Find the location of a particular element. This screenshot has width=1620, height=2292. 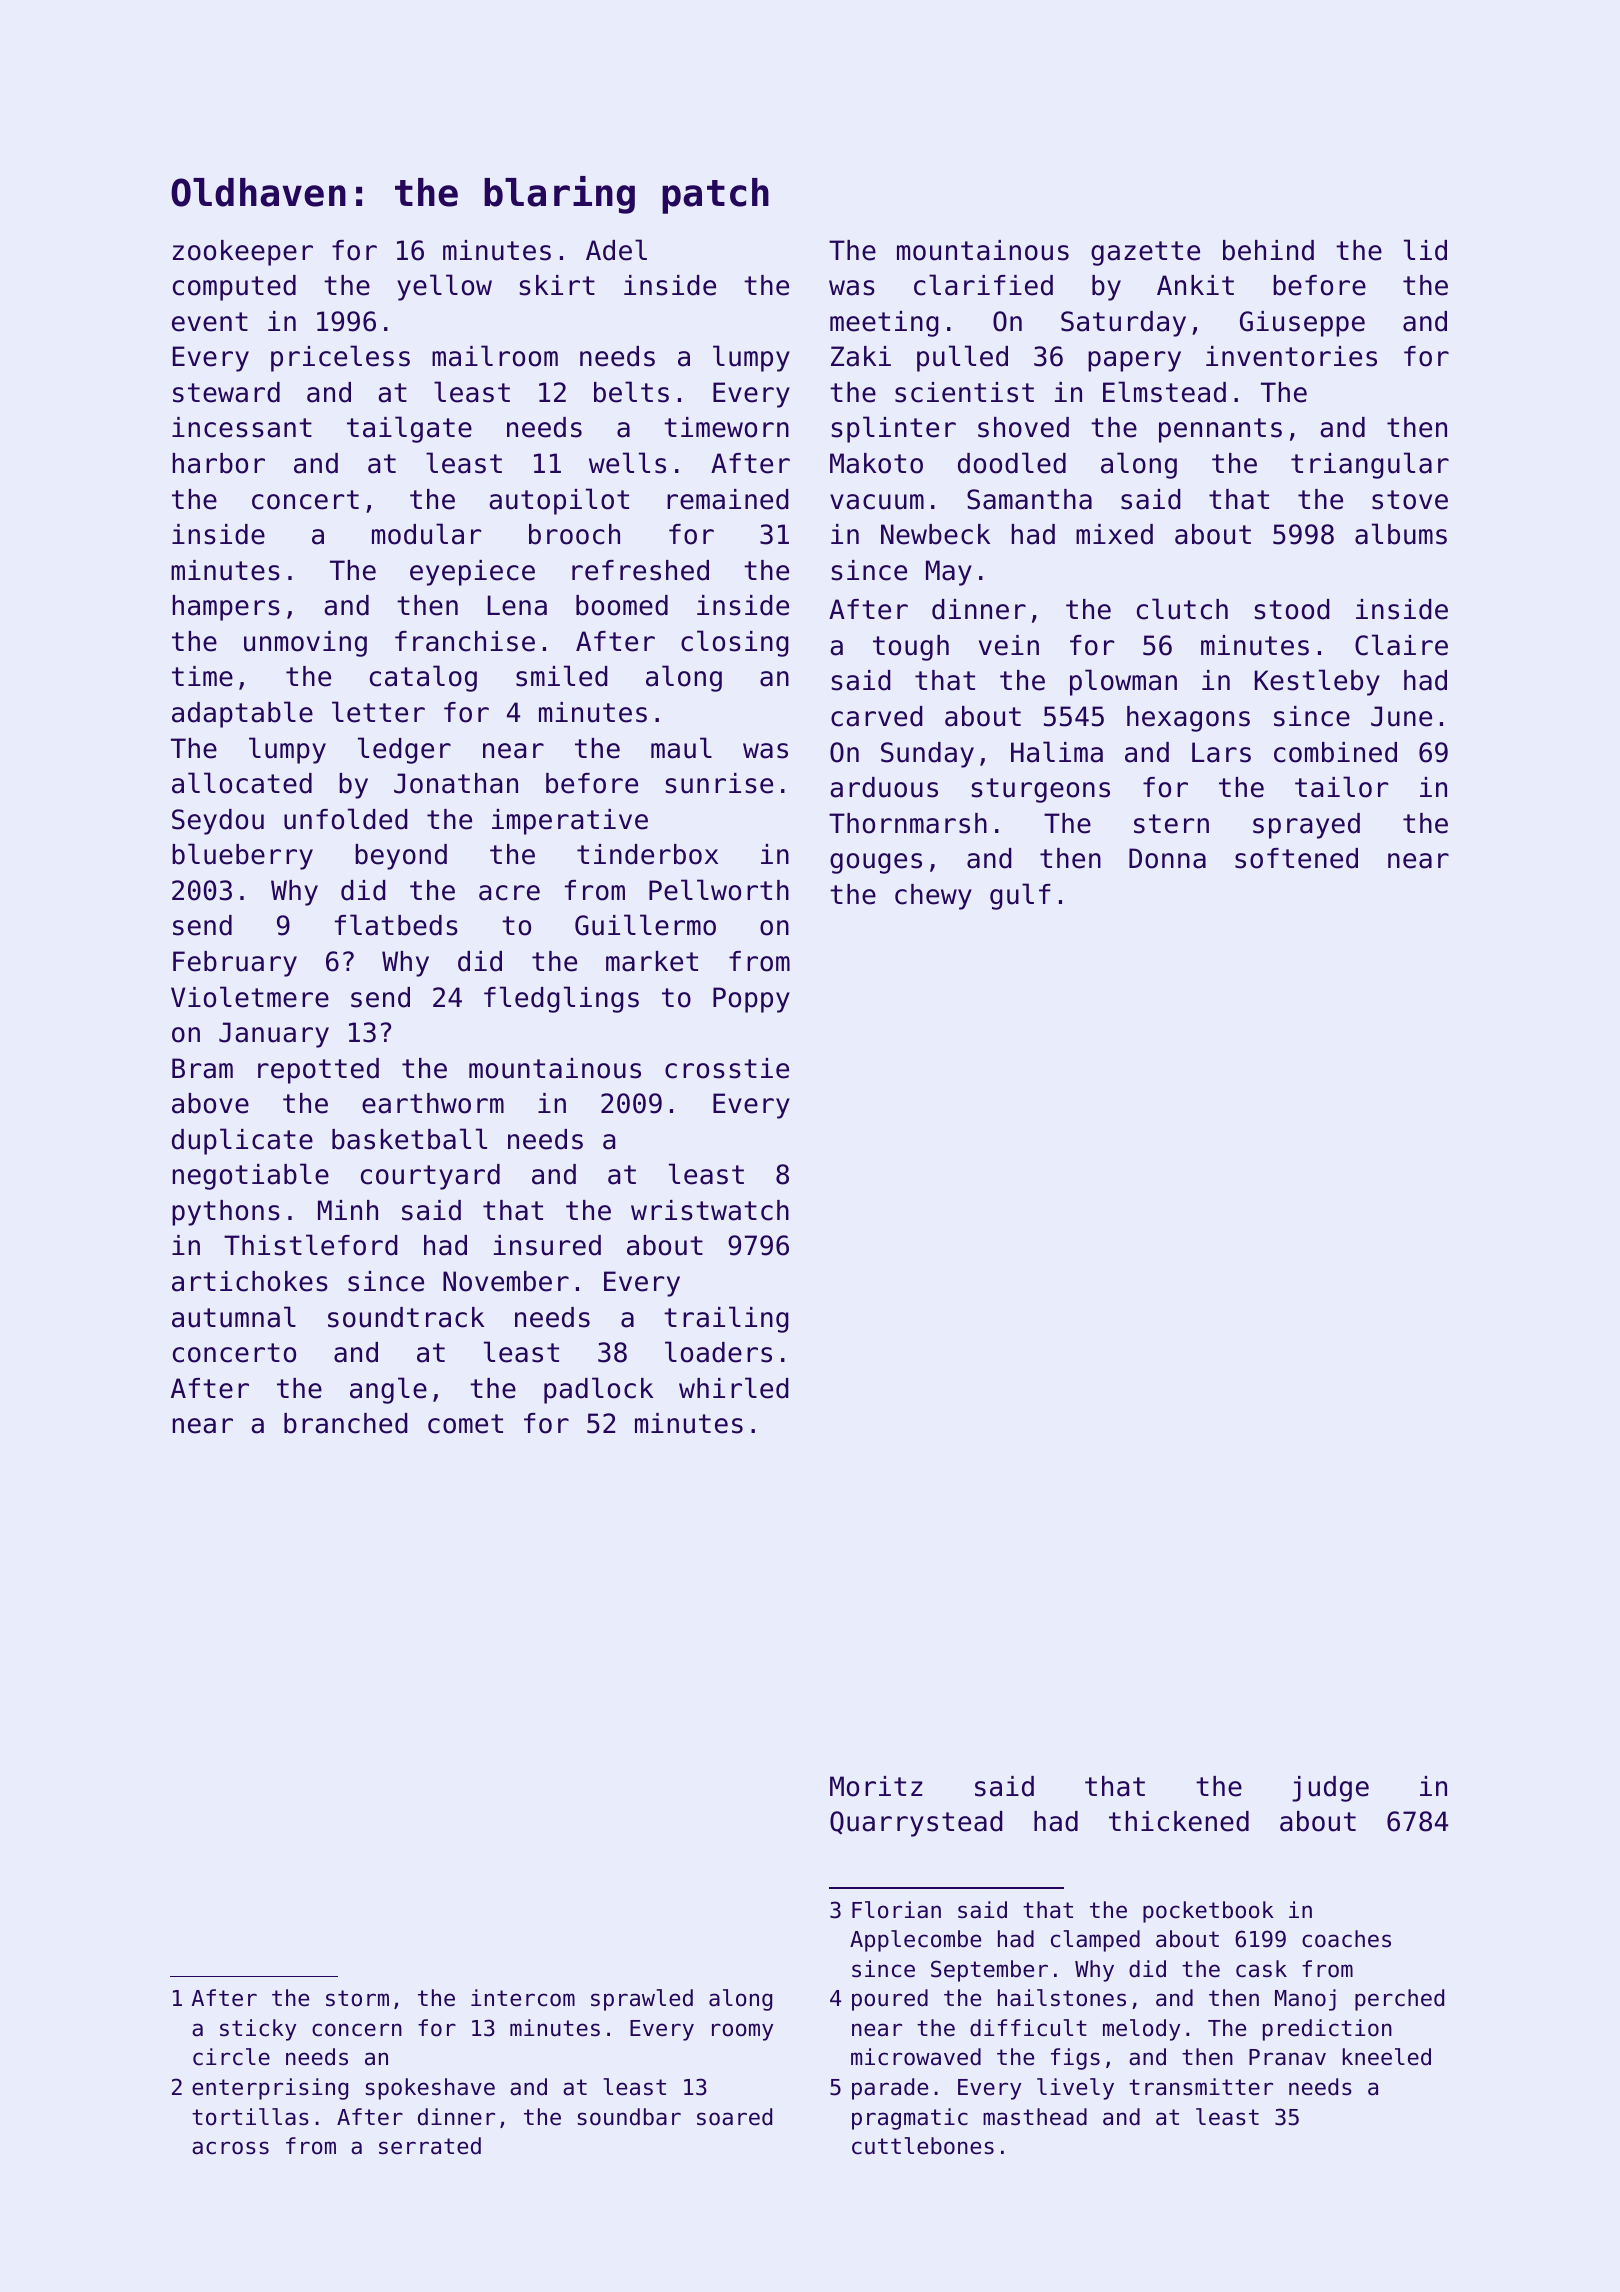

storm is located at coordinates (357, 1998).
